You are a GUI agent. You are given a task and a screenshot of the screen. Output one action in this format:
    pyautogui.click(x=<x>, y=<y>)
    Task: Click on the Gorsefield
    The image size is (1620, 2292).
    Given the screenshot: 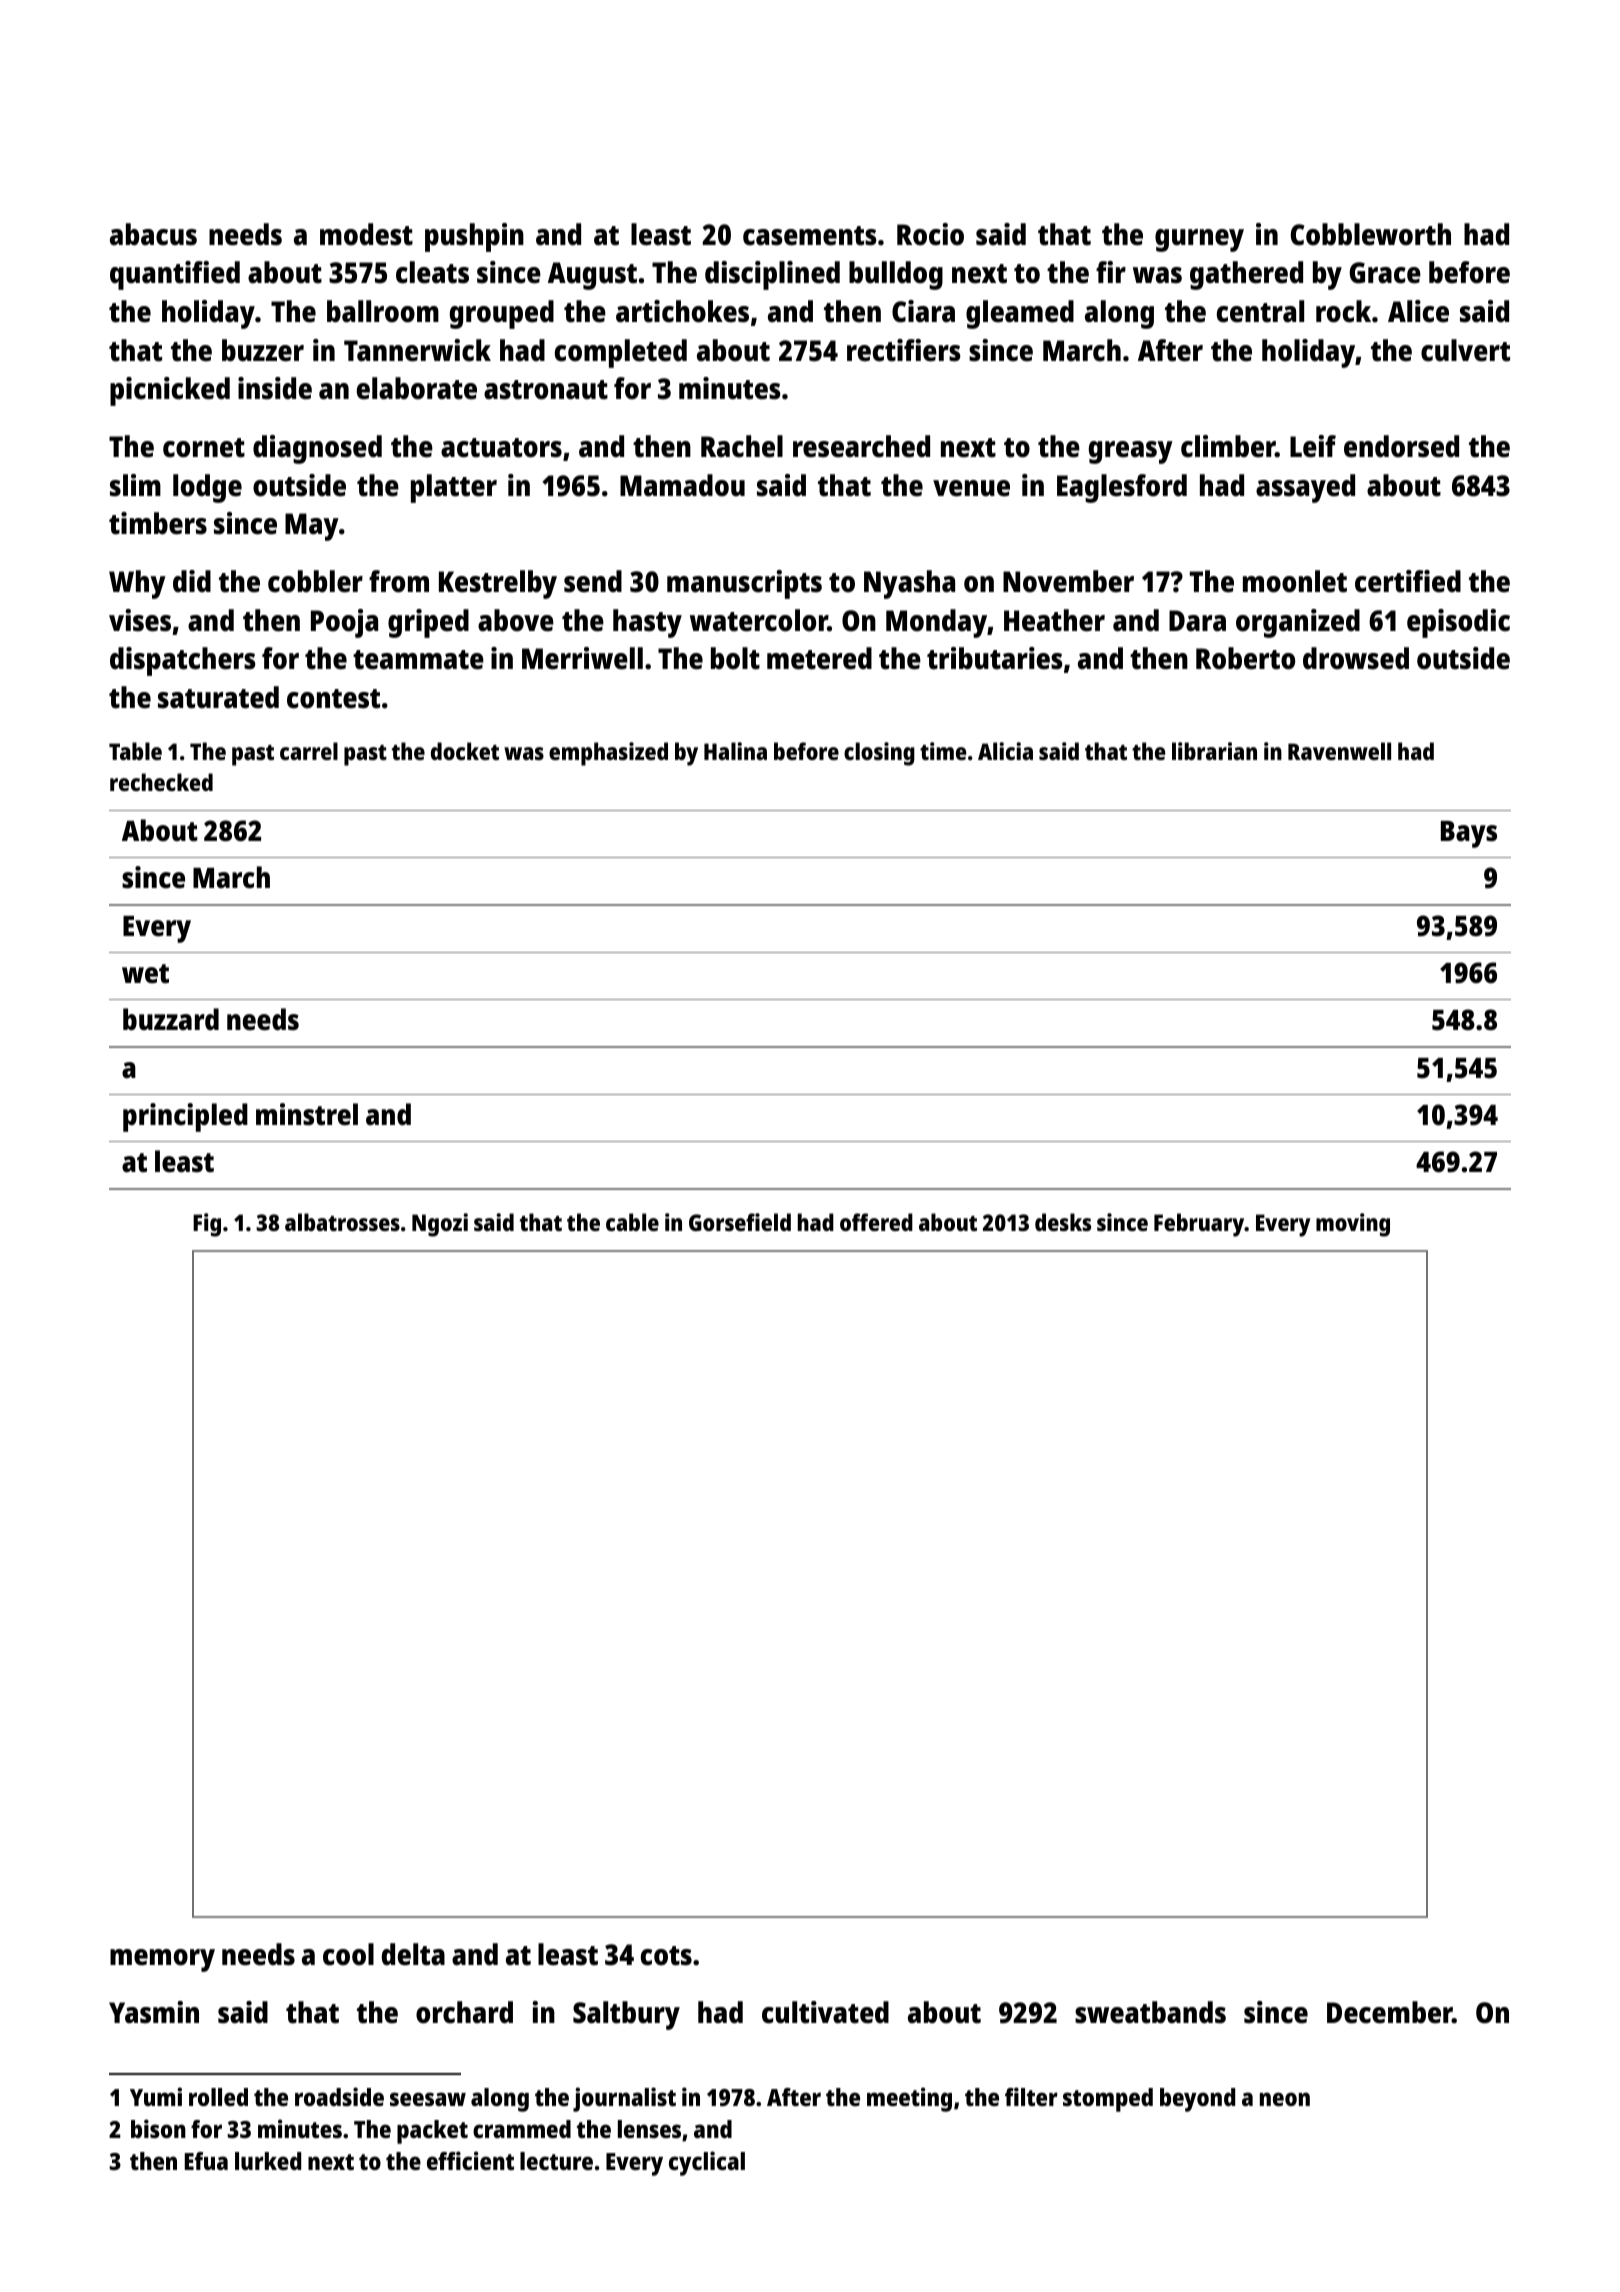 What is the action you would take?
    pyautogui.click(x=740, y=1222)
